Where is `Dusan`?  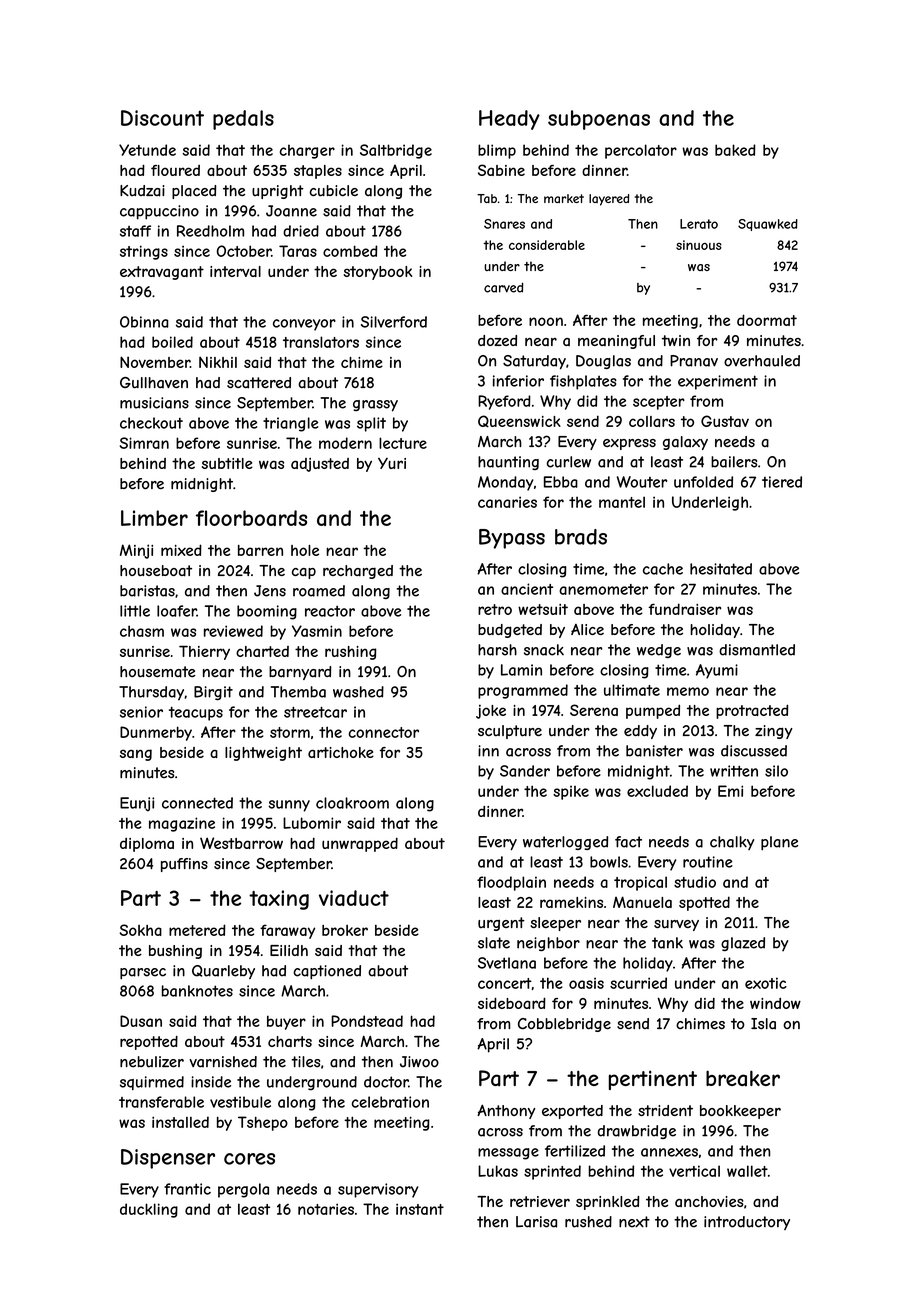
Dusan is located at coordinates (141, 1021).
